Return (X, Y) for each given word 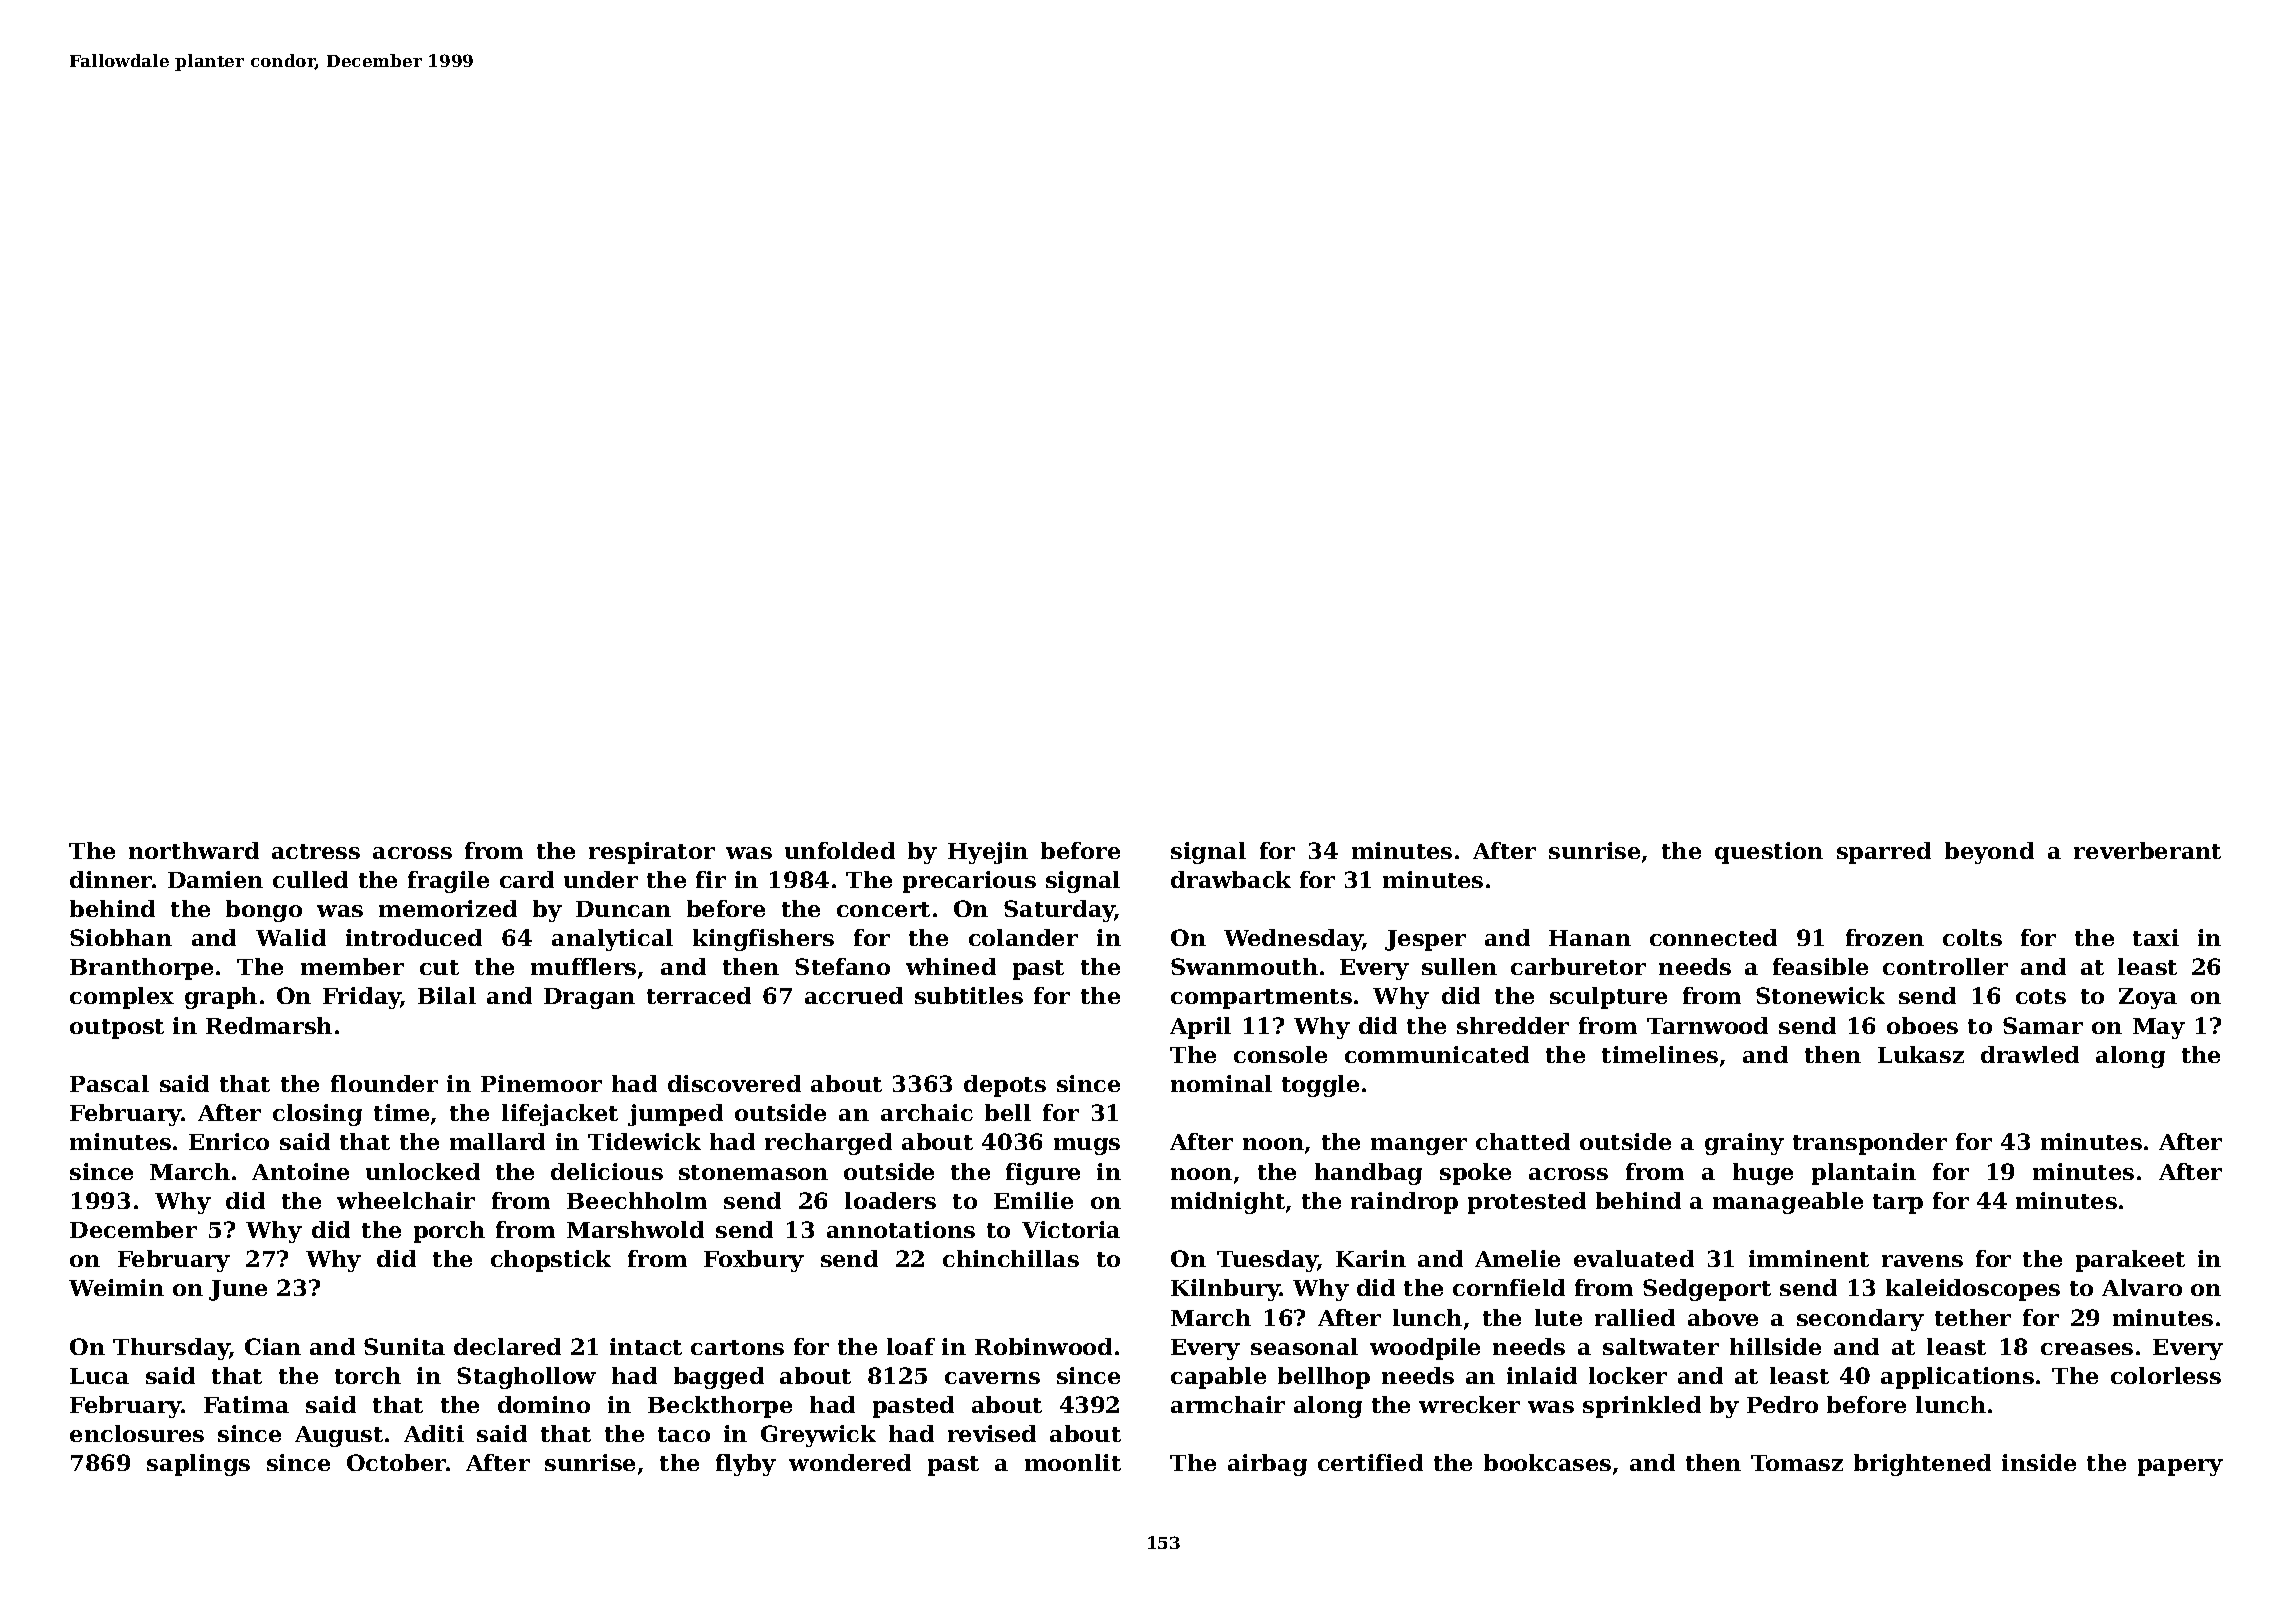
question (1769, 853)
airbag (1267, 1465)
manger (1419, 1146)
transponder (1870, 1144)
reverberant (2147, 850)
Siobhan (121, 937)
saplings (198, 1465)
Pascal (109, 1083)
